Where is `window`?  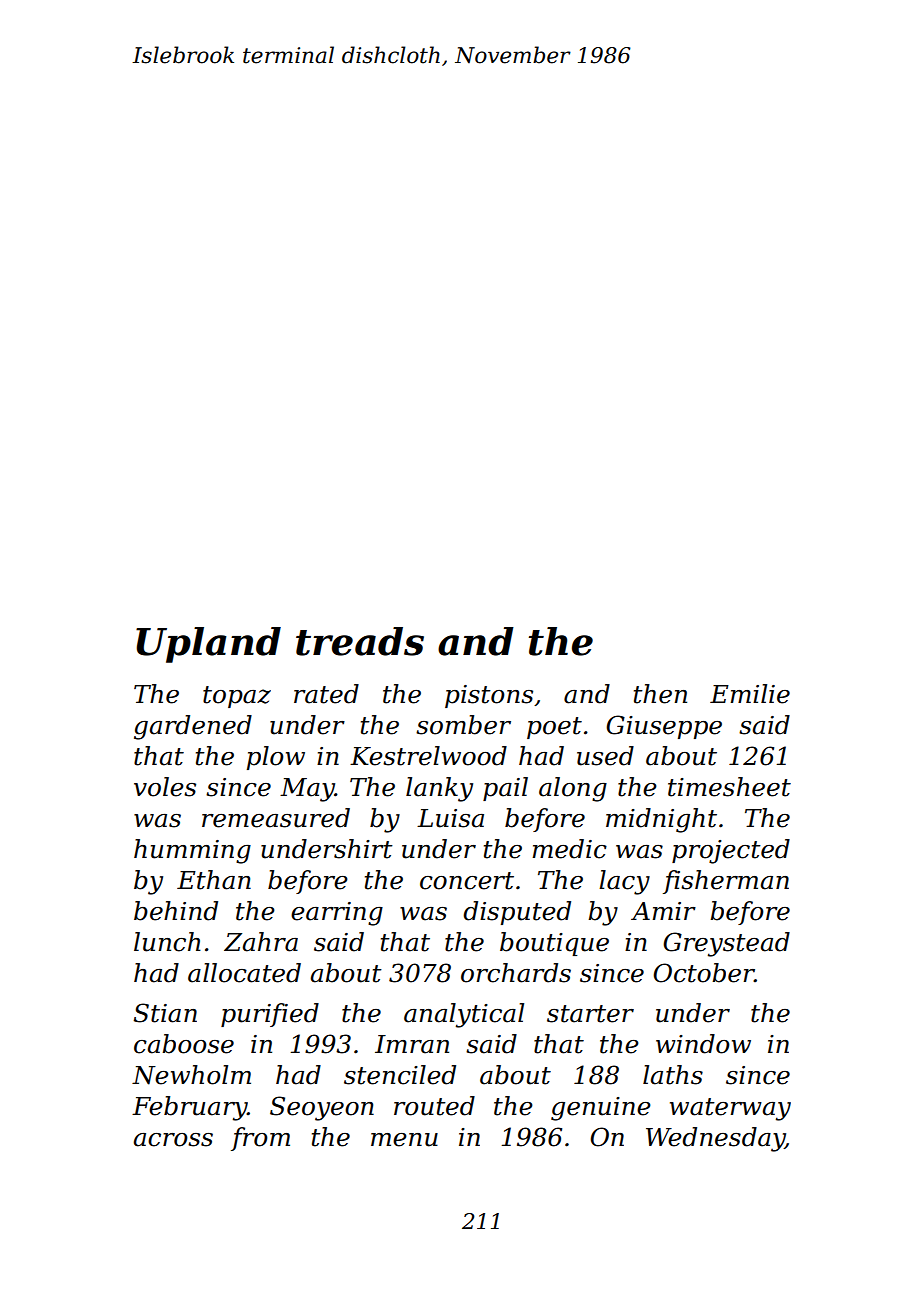
window is located at coordinates (703, 1044).
